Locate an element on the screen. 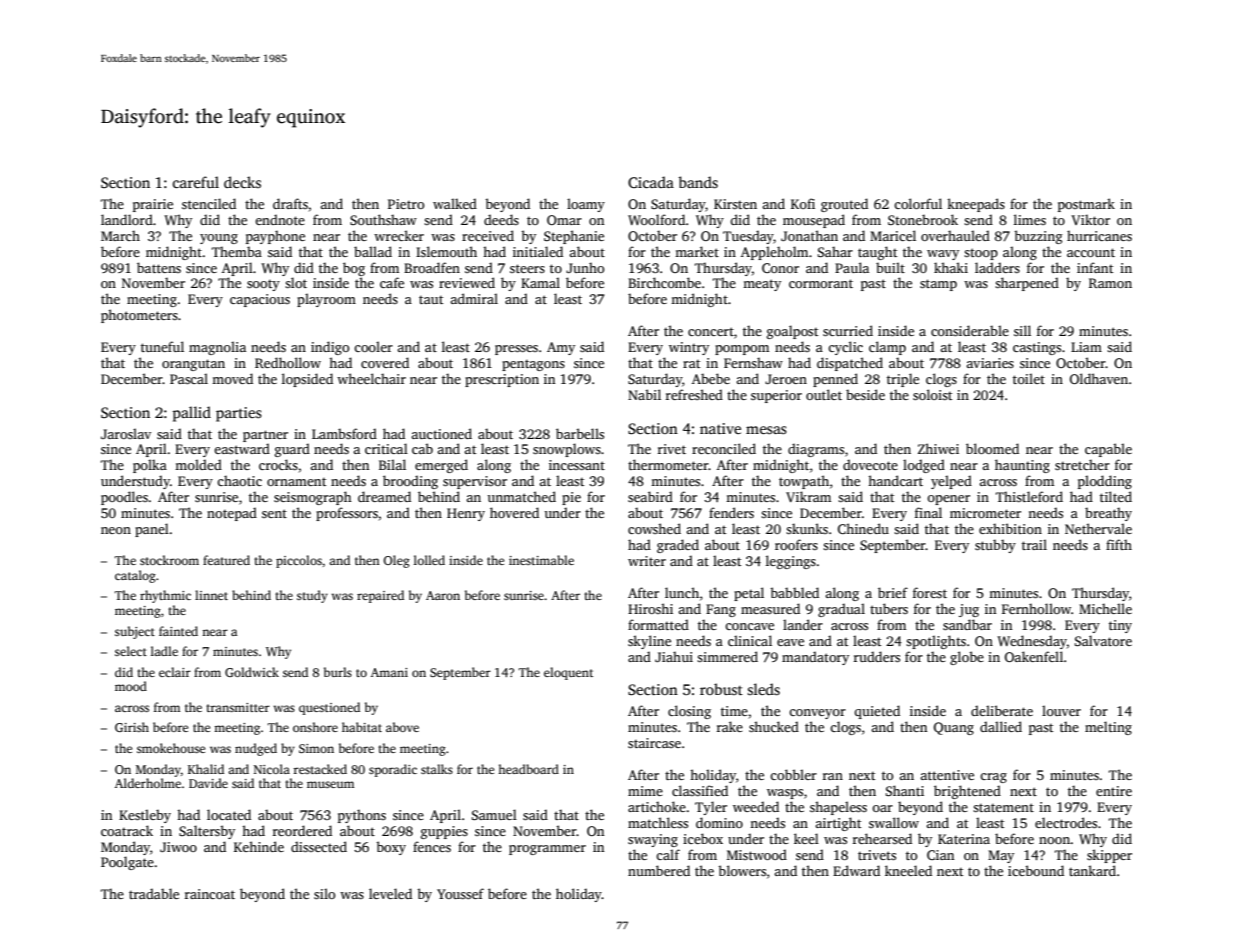 The width and height of the screenshot is (1233, 952). Nicola is located at coordinates (272, 769).
